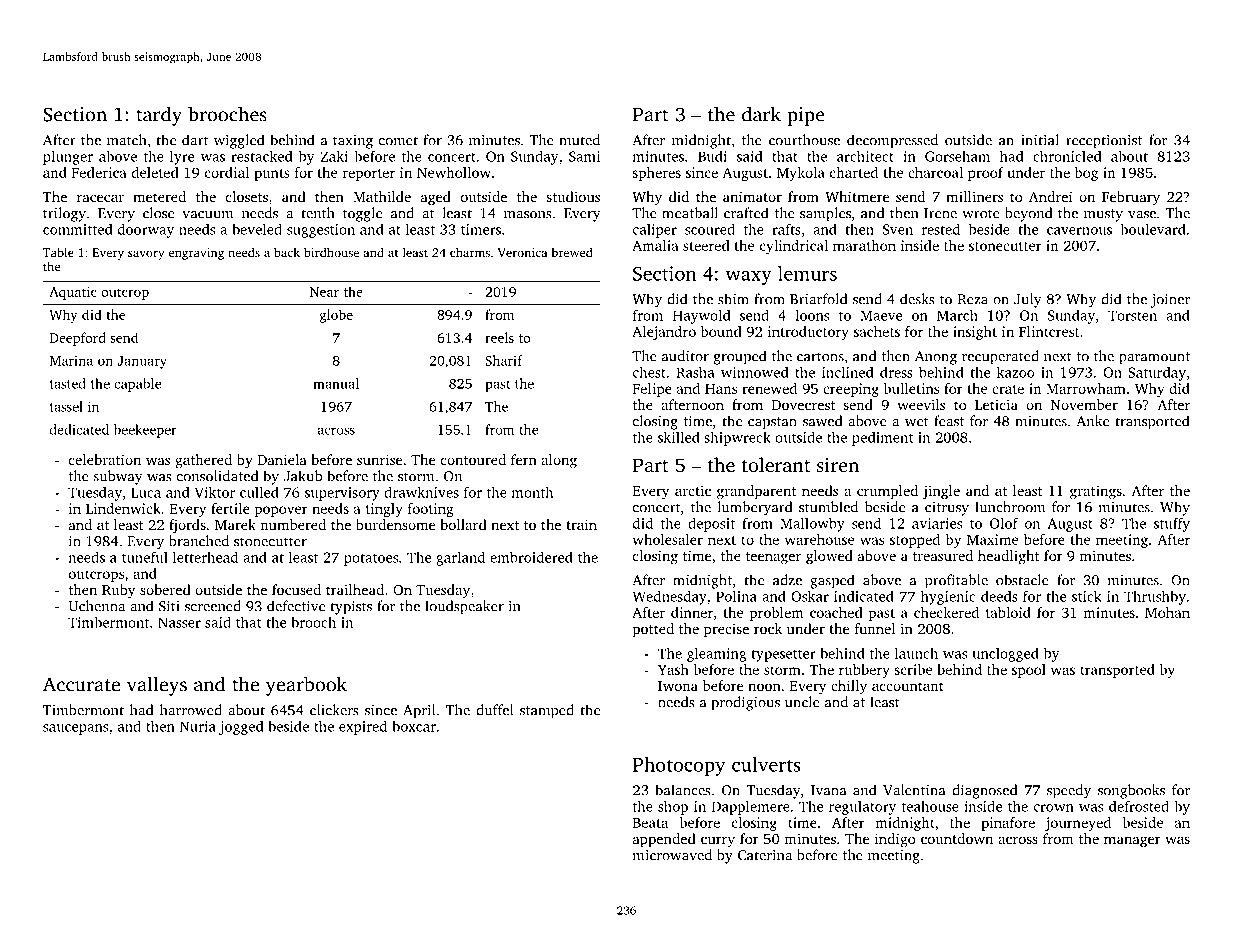  Describe the element at coordinates (740, 357) in the screenshot. I see `grouped` at that location.
